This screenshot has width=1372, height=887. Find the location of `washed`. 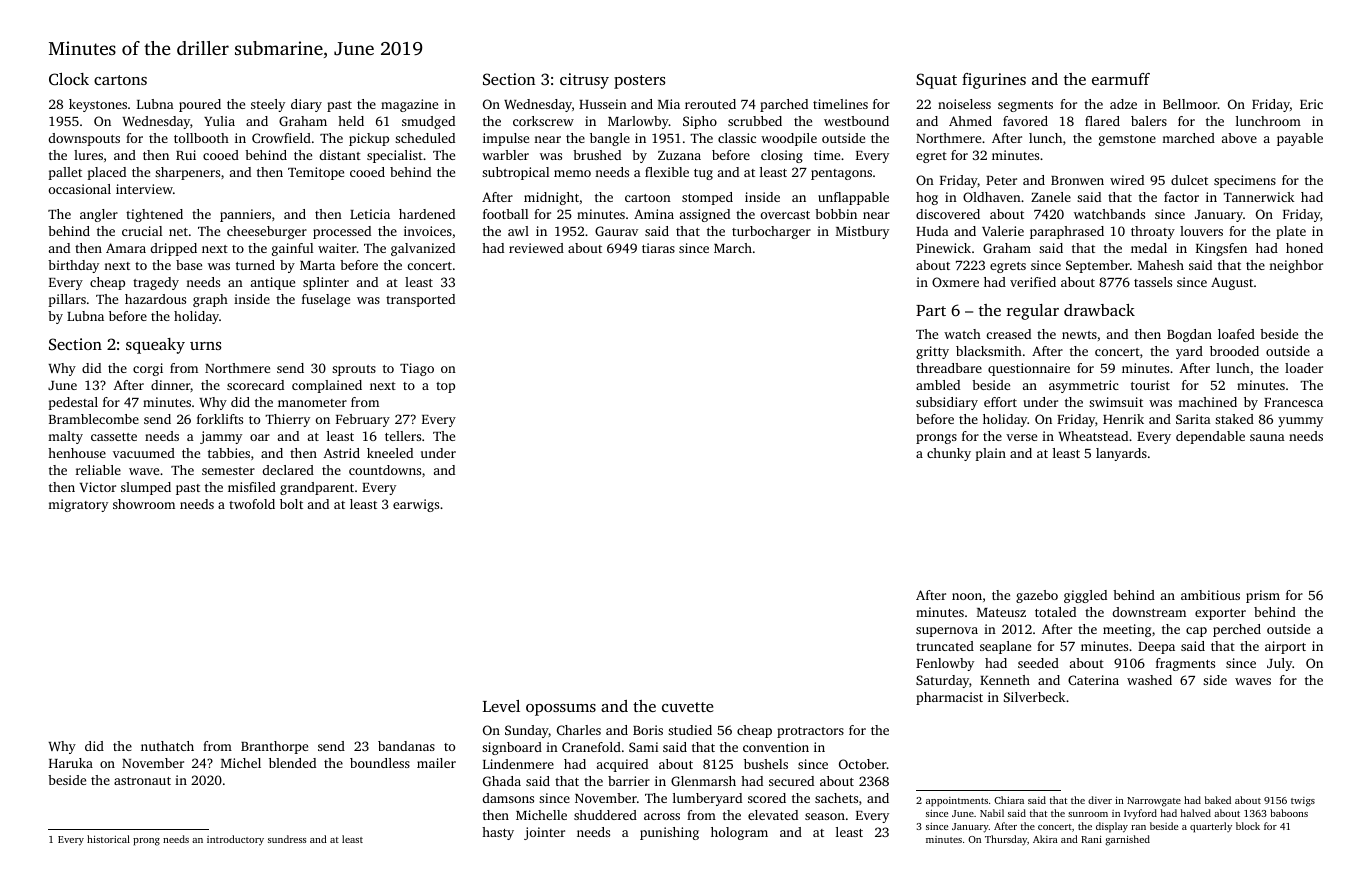

washed is located at coordinates (1149, 680).
